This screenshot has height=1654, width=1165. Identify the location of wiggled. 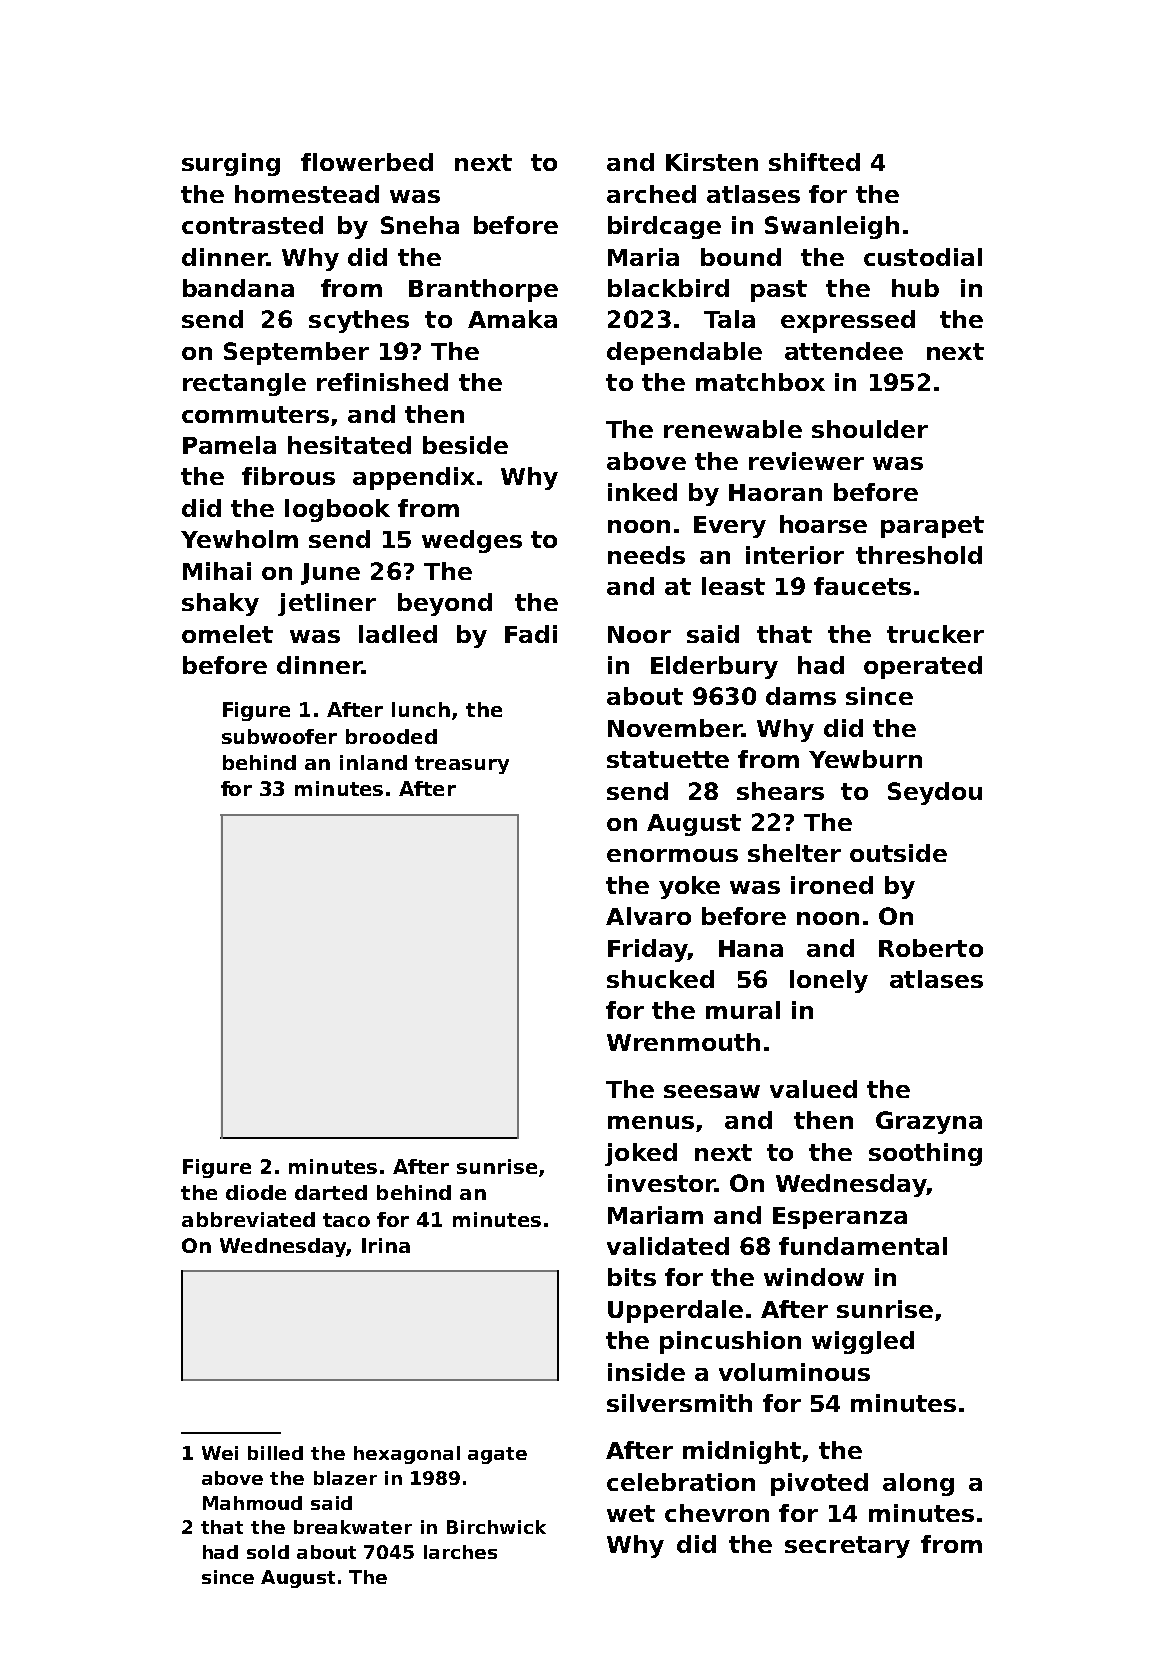
(863, 1342).
